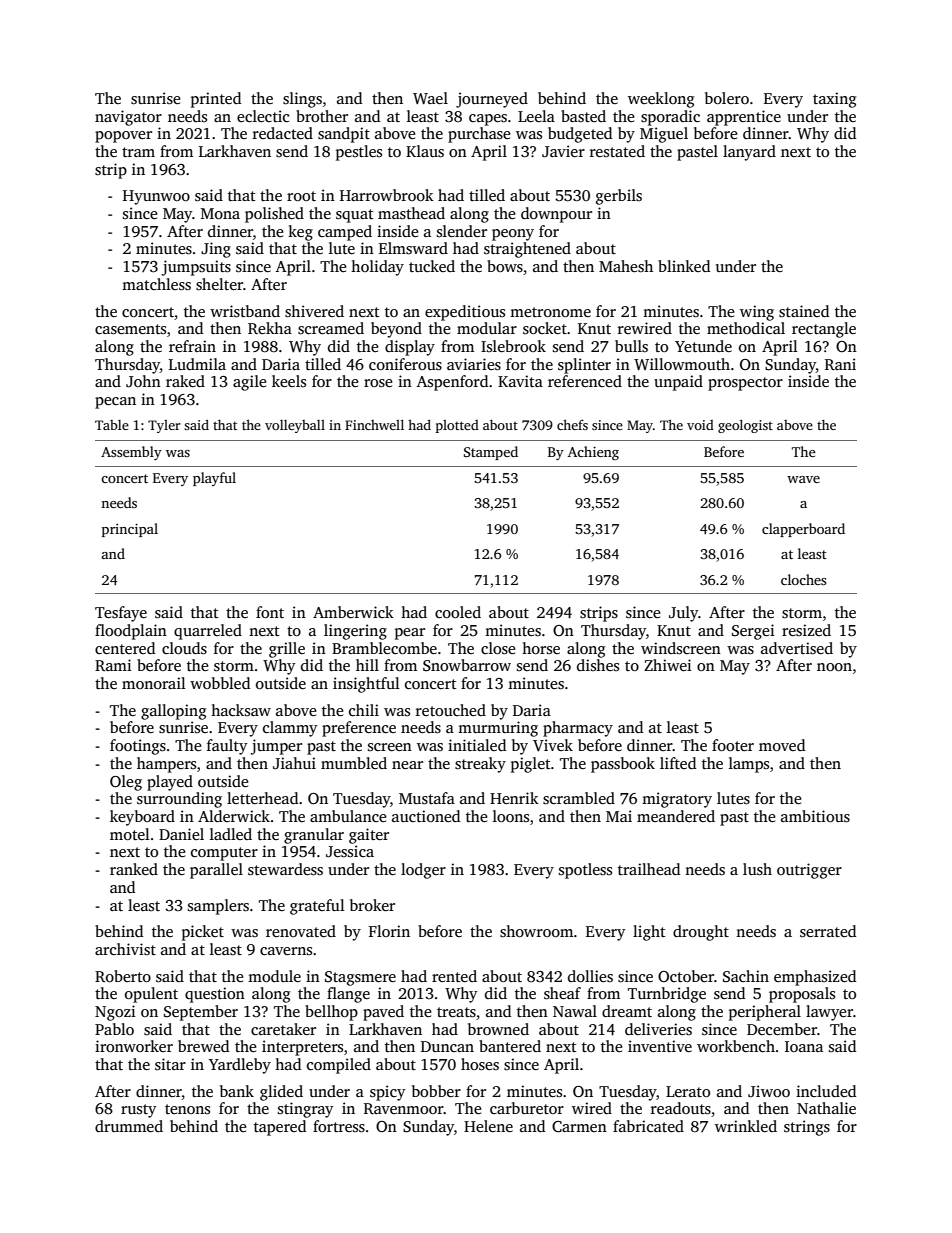  I want to click on footings, so click(138, 747).
